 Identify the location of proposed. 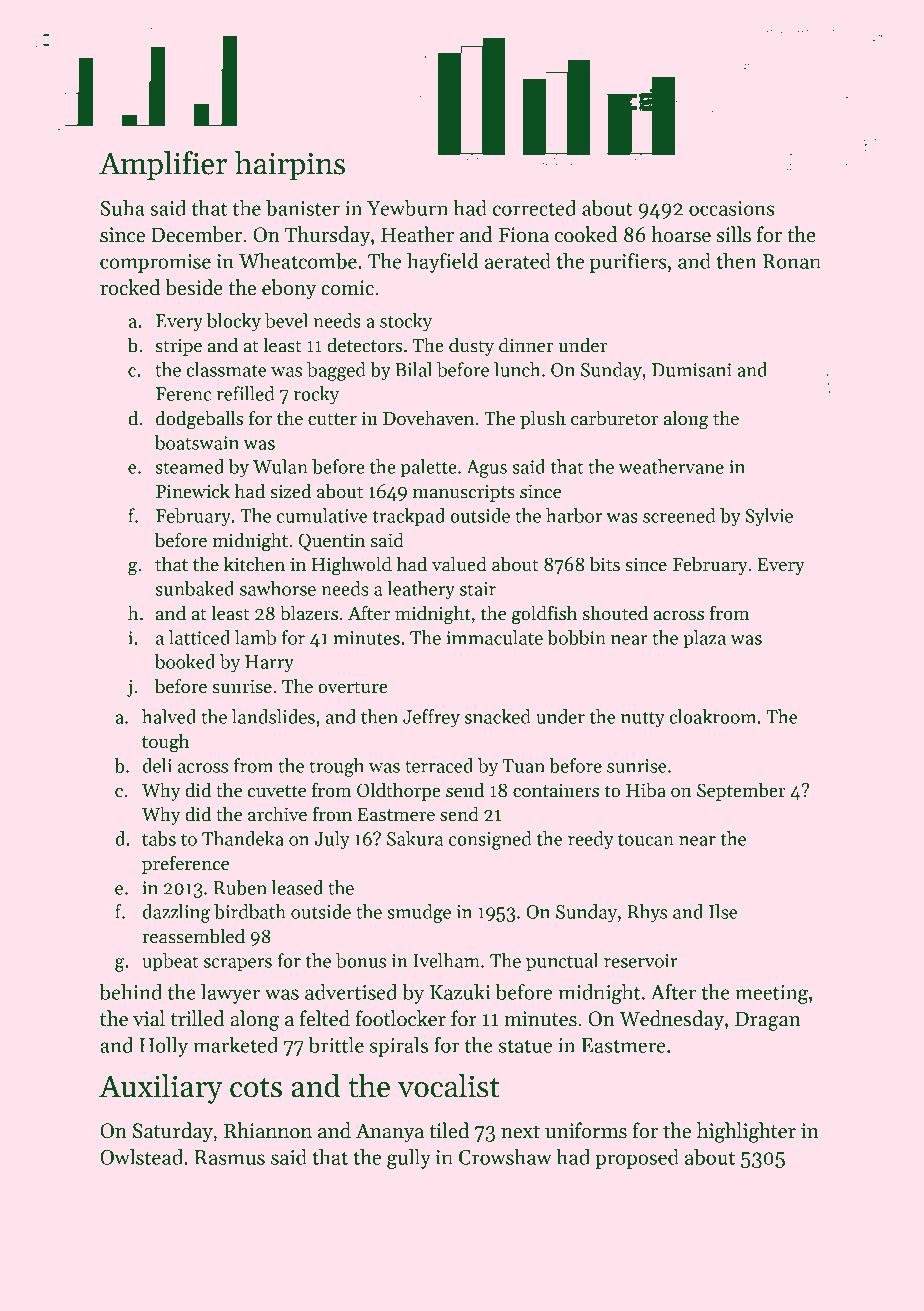
(637, 1159).
